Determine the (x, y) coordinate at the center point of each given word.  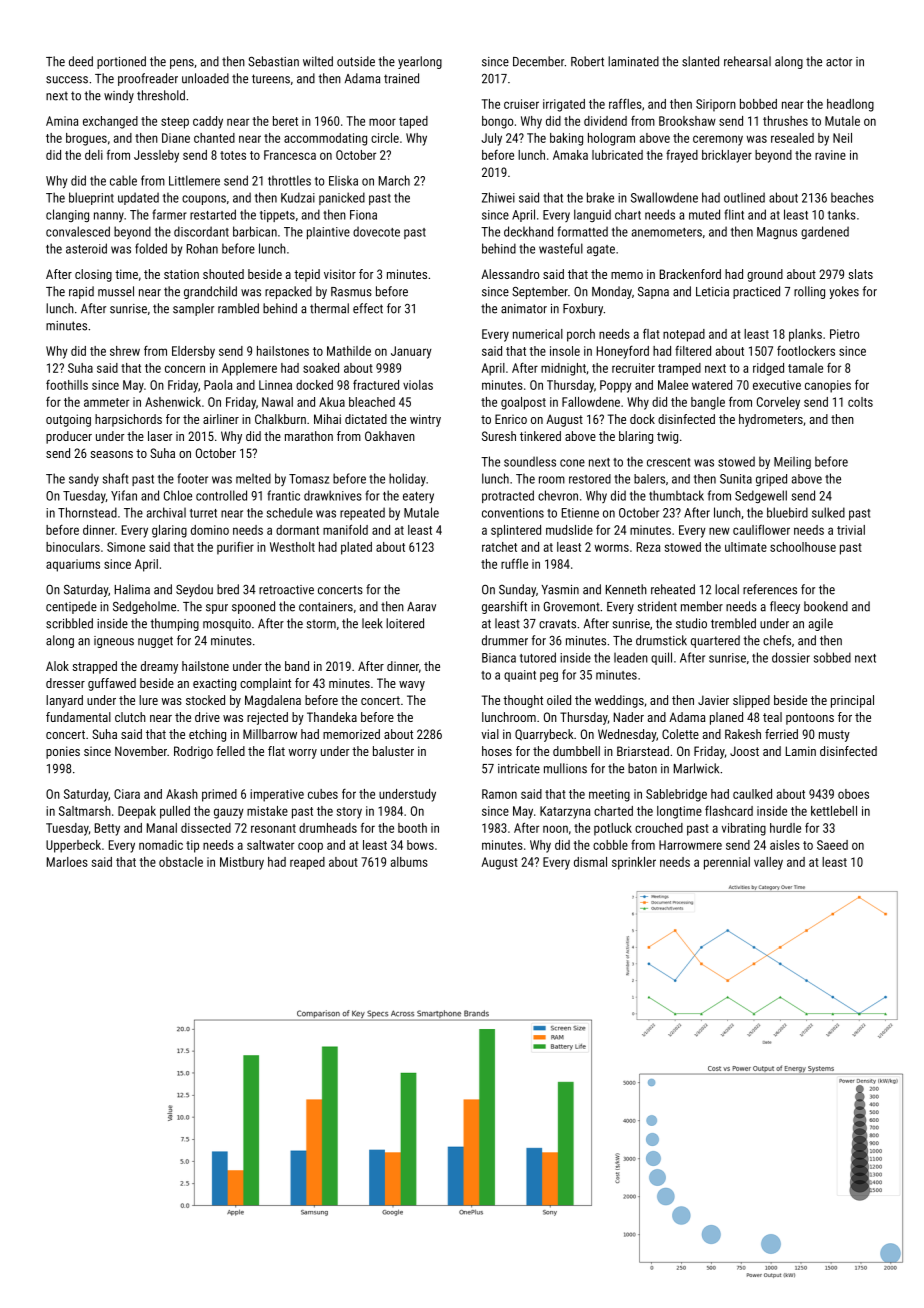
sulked (828, 512)
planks (805, 335)
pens (182, 64)
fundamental (78, 717)
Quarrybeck (544, 735)
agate (601, 250)
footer (192, 478)
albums (409, 862)
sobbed (832, 657)
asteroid (86, 248)
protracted (508, 496)
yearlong (420, 62)
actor (839, 62)
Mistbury (242, 863)
